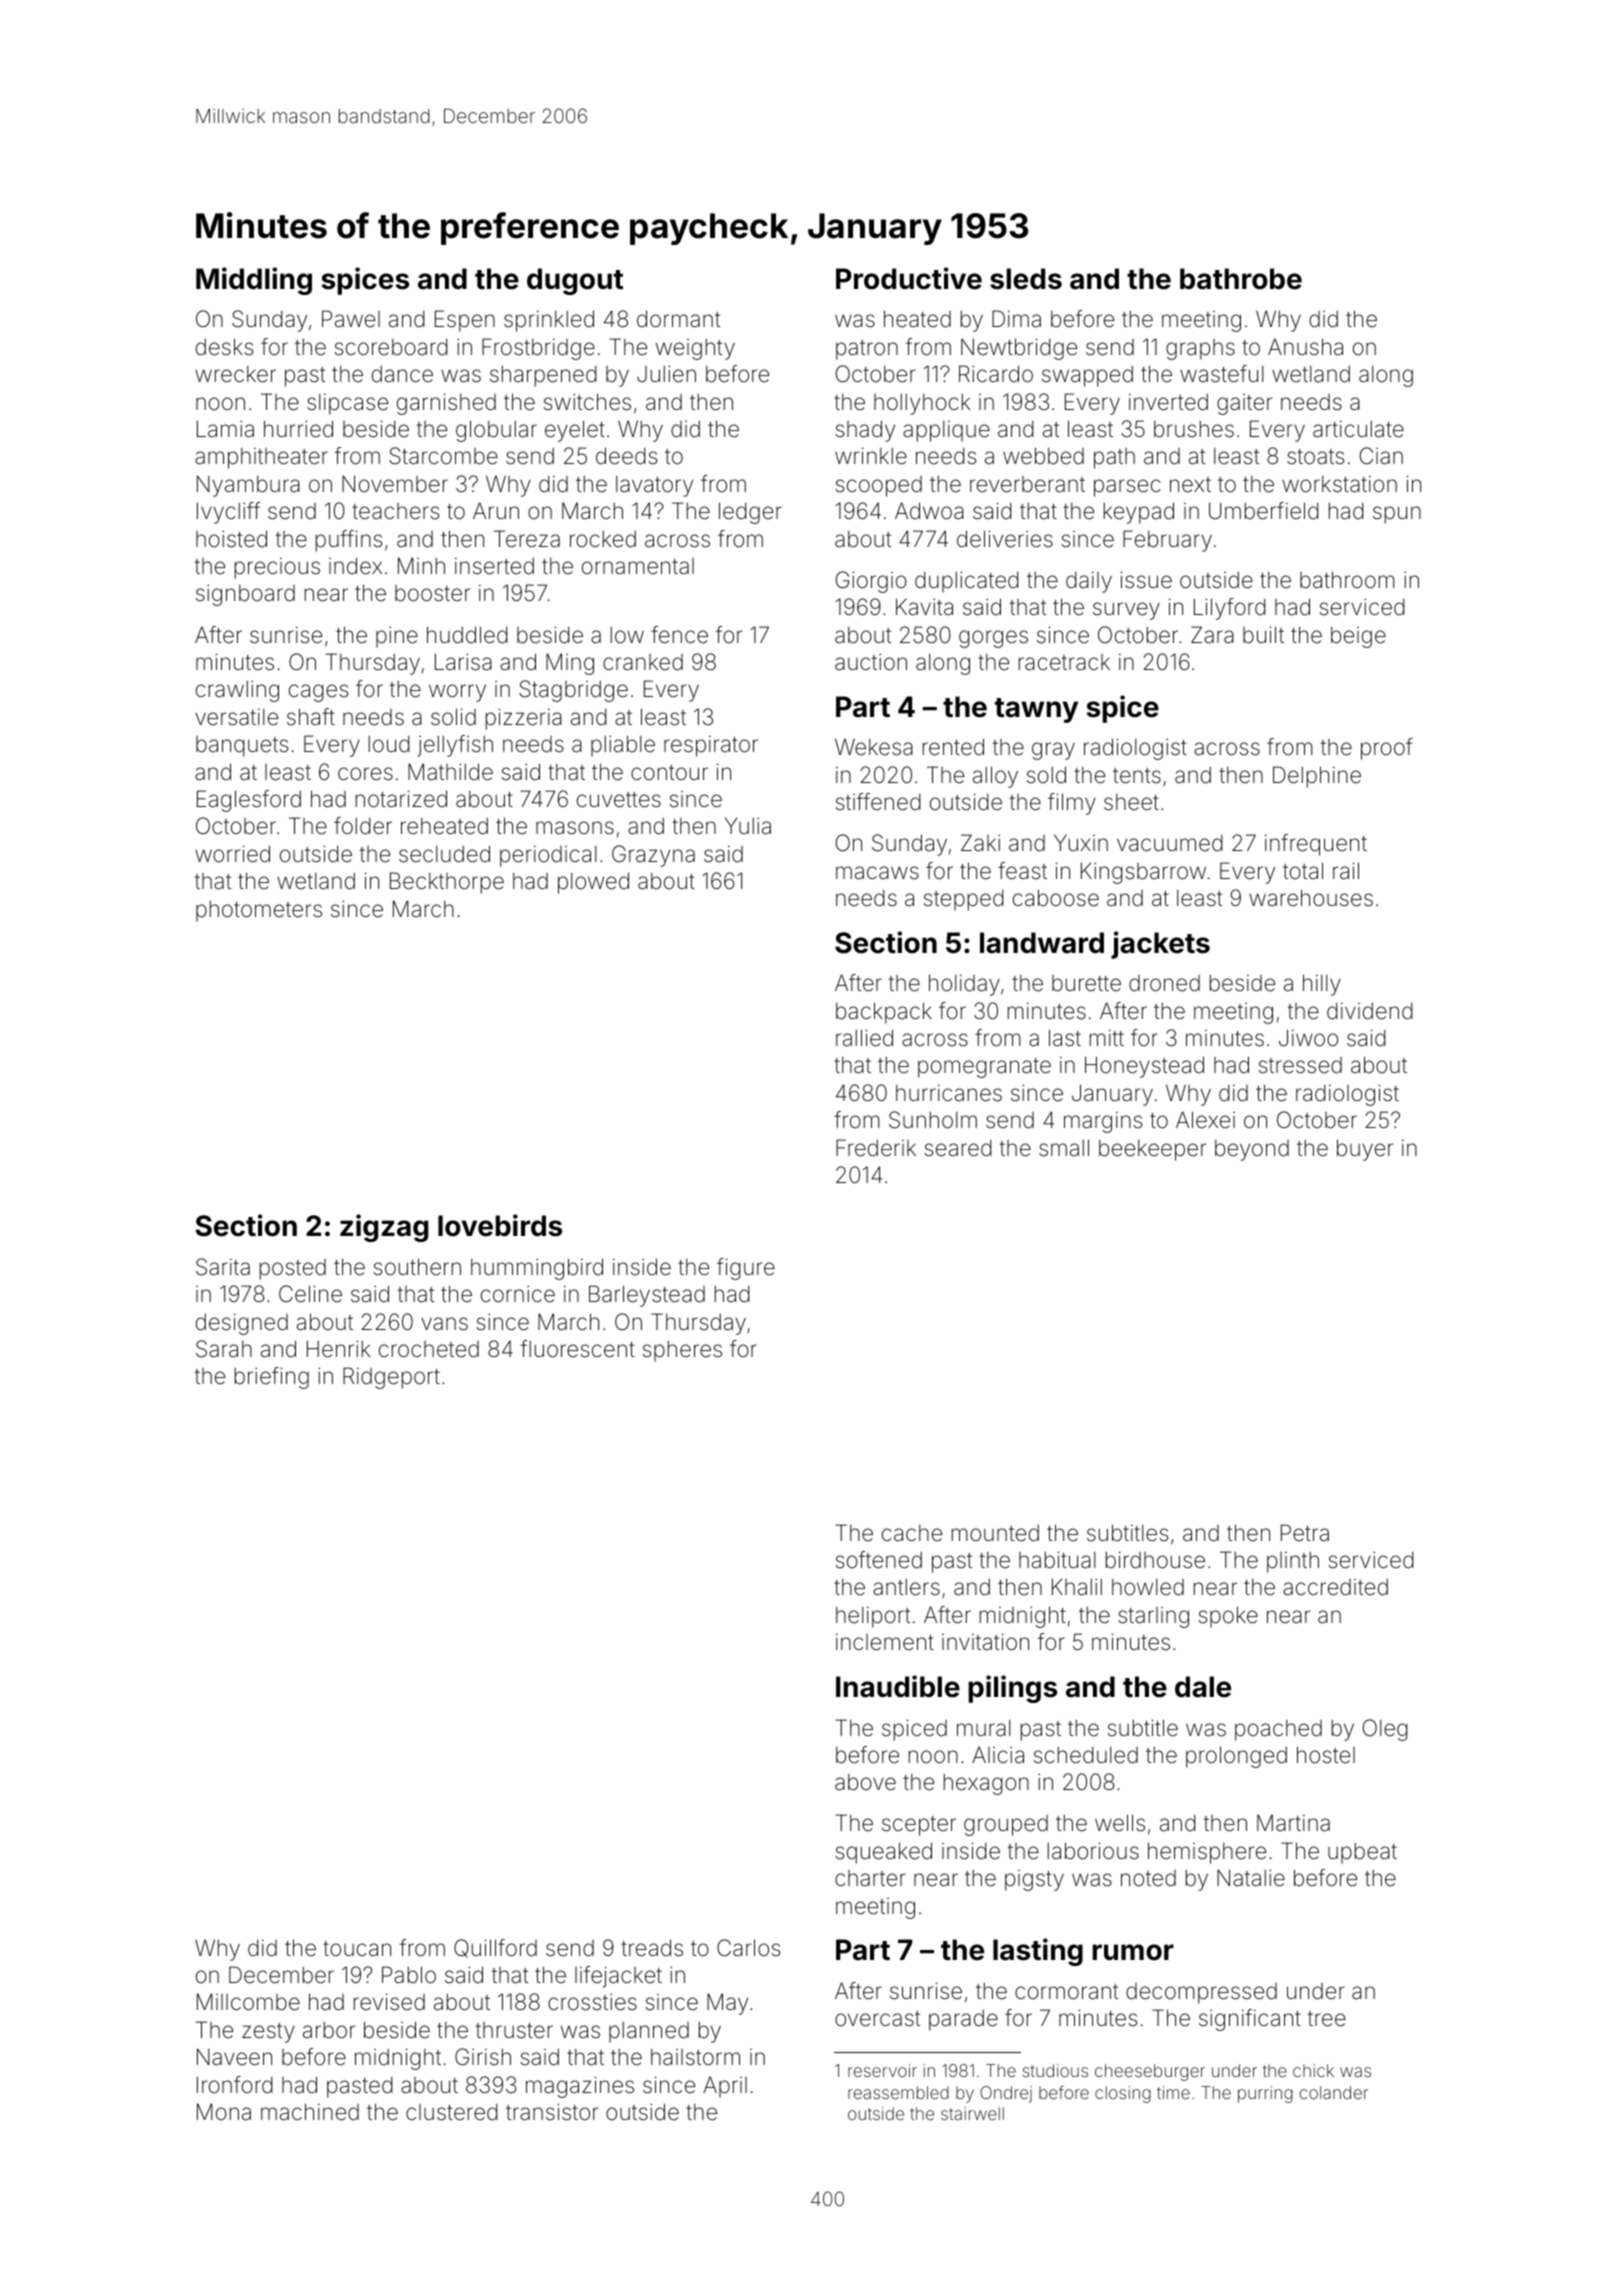  Describe the element at coordinates (1064, 1148) in the screenshot. I see `small` at that location.
